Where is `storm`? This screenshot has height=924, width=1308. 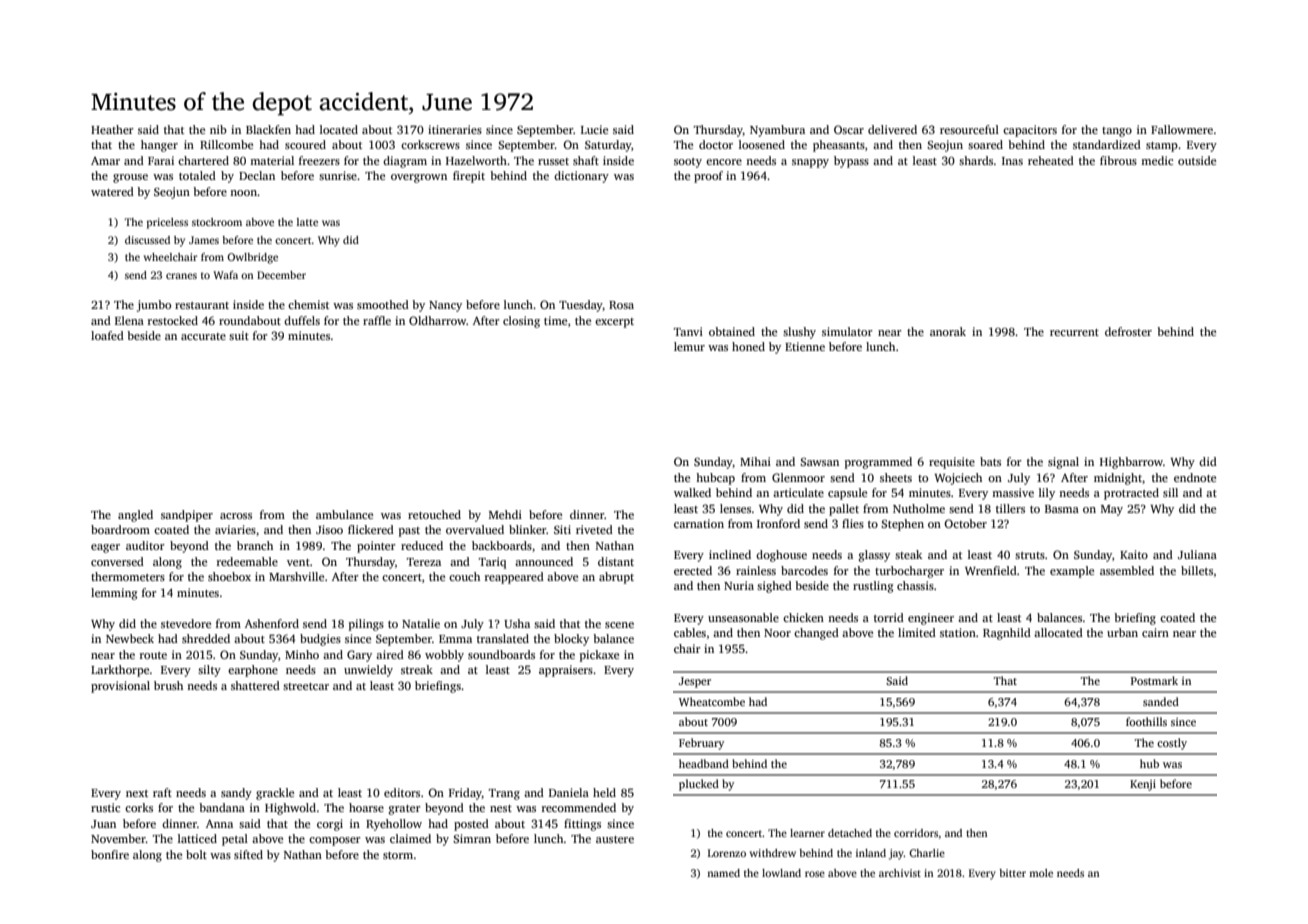
storm is located at coordinates (398, 855).
